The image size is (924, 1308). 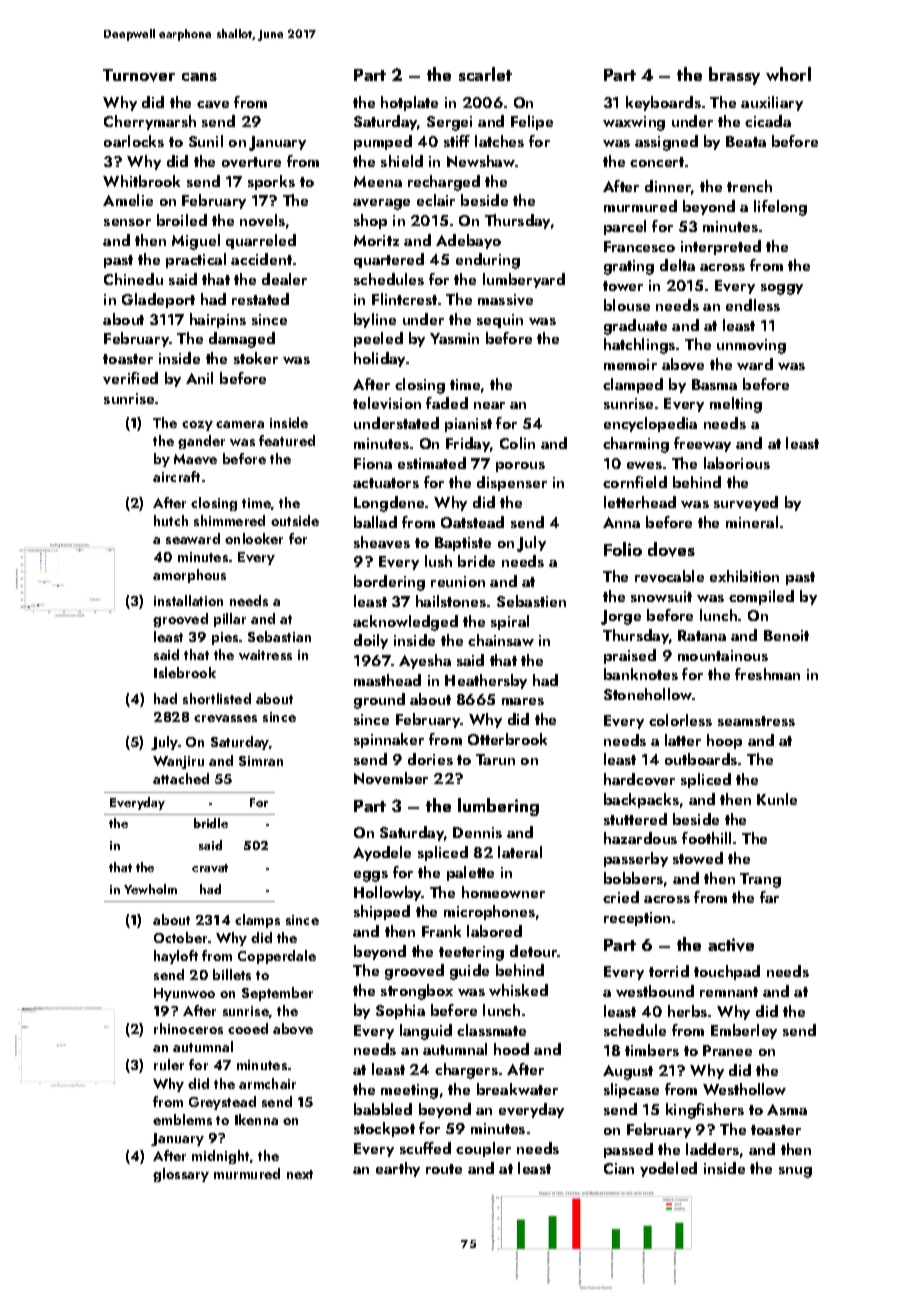 What do you see at coordinates (240, 424) in the screenshot?
I see `camera` at bounding box center [240, 424].
